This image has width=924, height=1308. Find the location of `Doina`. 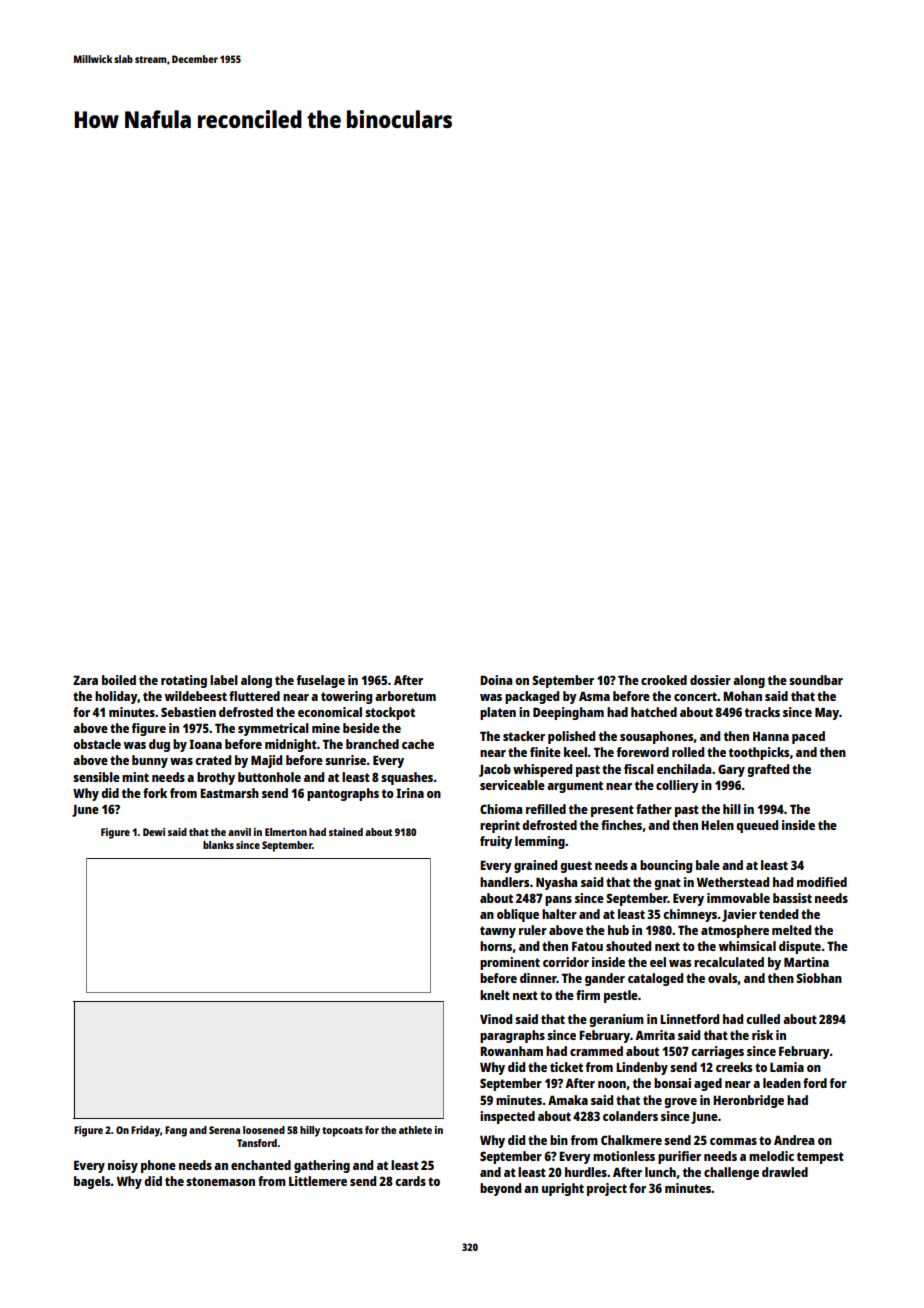

Doina is located at coordinates (496, 680).
